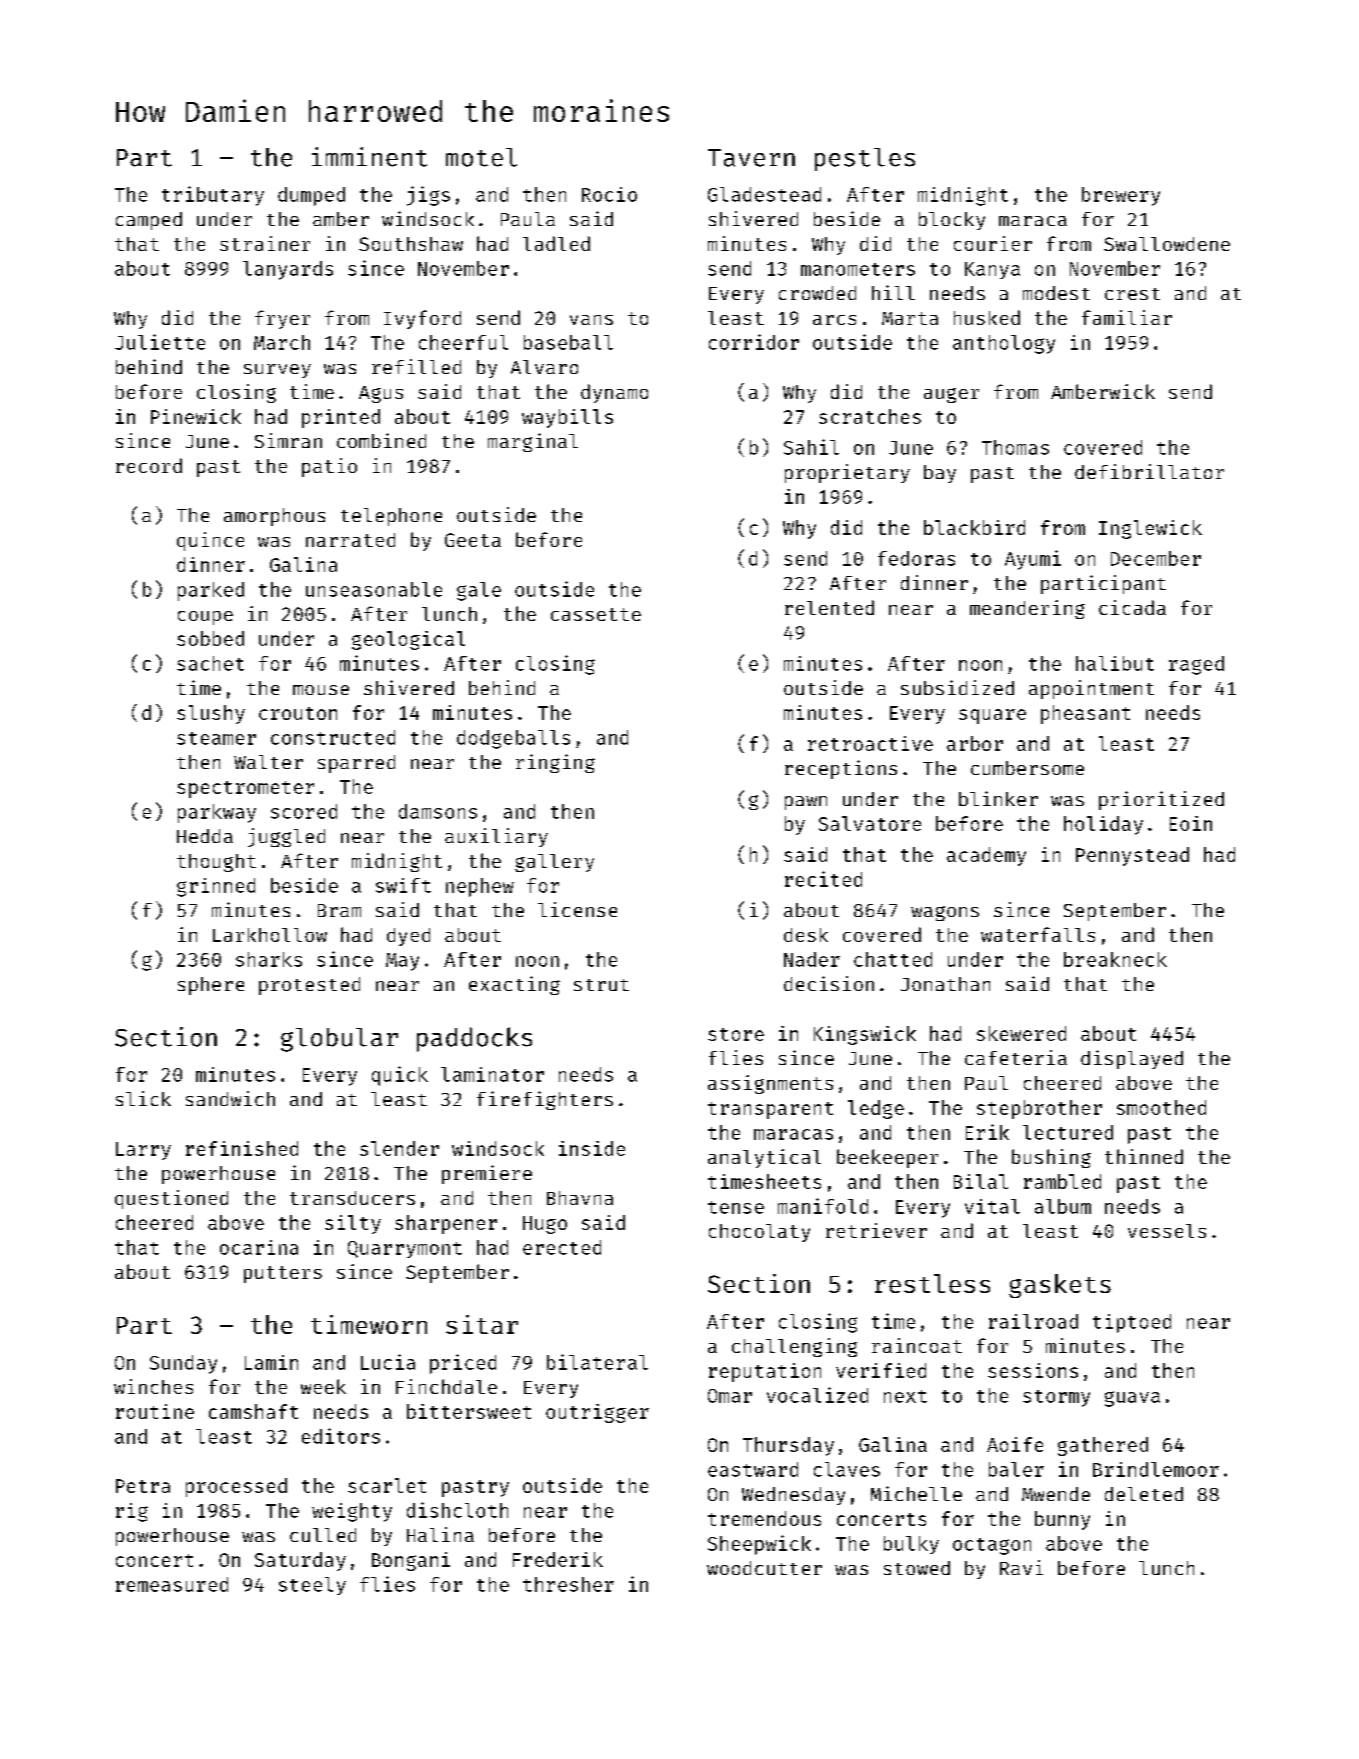 This screenshot has width=1359, height=1759. I want to click on breakneck, so click(1115, 959).
